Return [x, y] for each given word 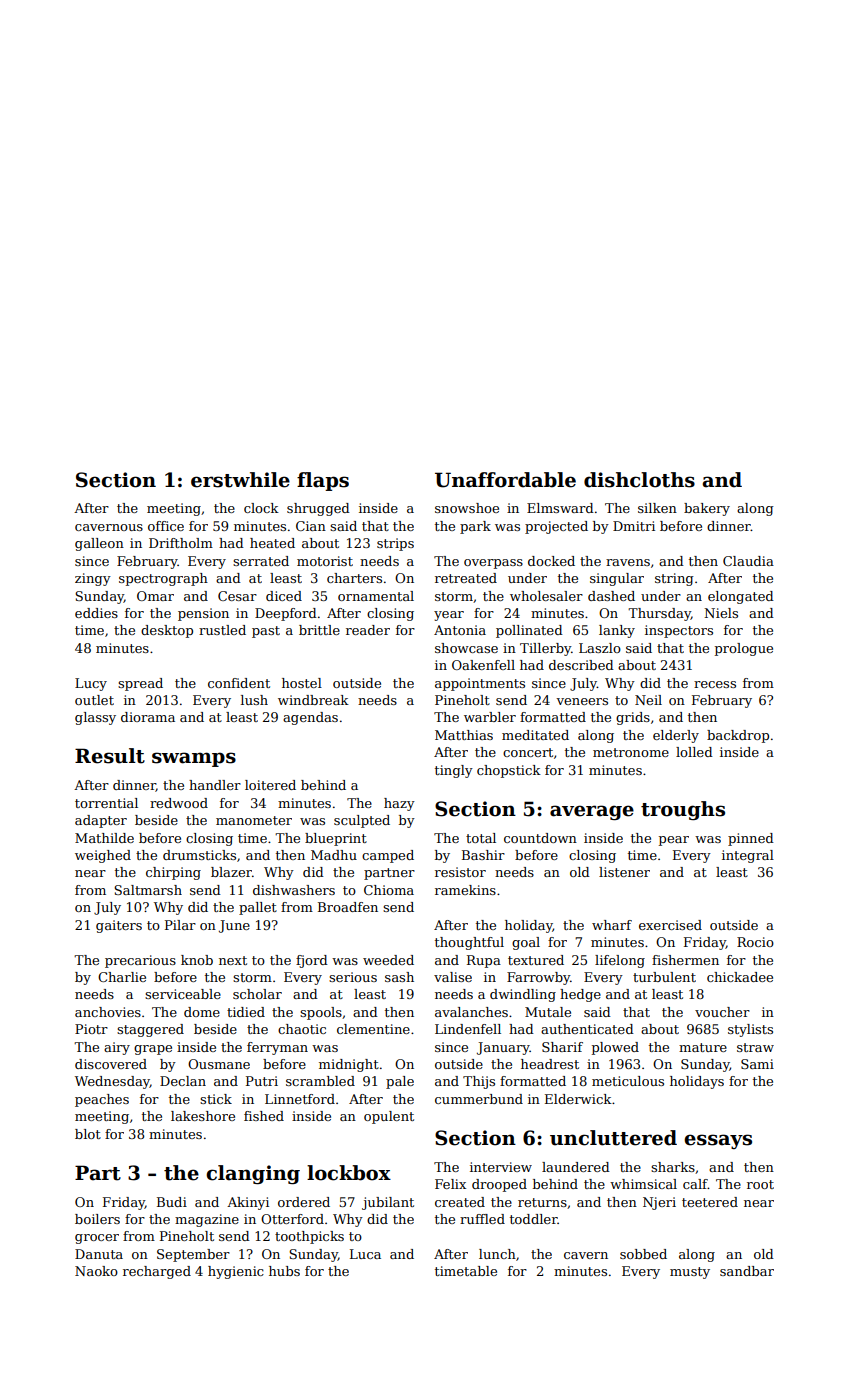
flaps [323, 481]
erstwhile [240, 480]
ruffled [482, 1219]
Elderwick [578, 1099]
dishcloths [639, 480]
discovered [111, 1064]
